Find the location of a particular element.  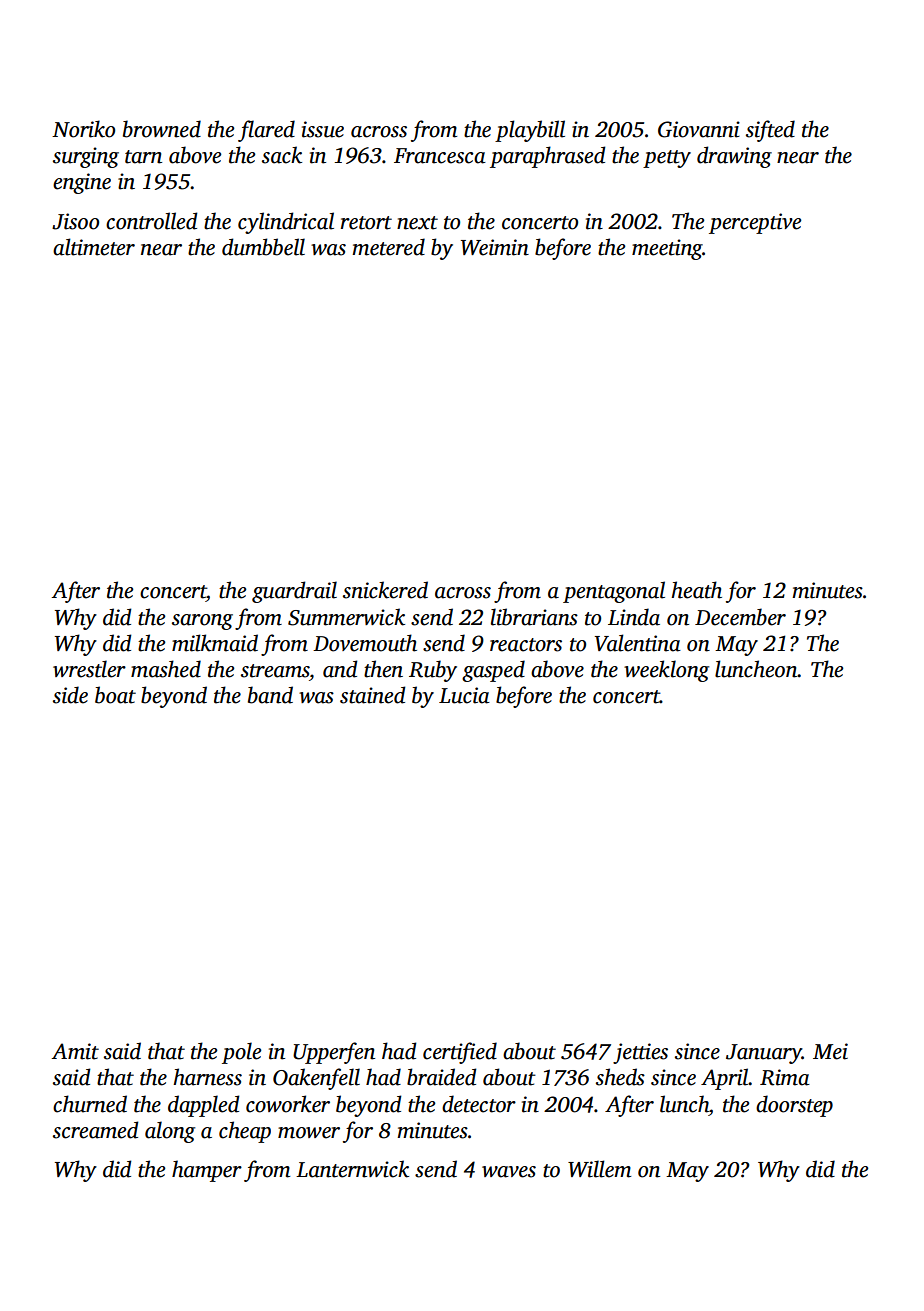

Noriko is located at coordinates (83, 129).
